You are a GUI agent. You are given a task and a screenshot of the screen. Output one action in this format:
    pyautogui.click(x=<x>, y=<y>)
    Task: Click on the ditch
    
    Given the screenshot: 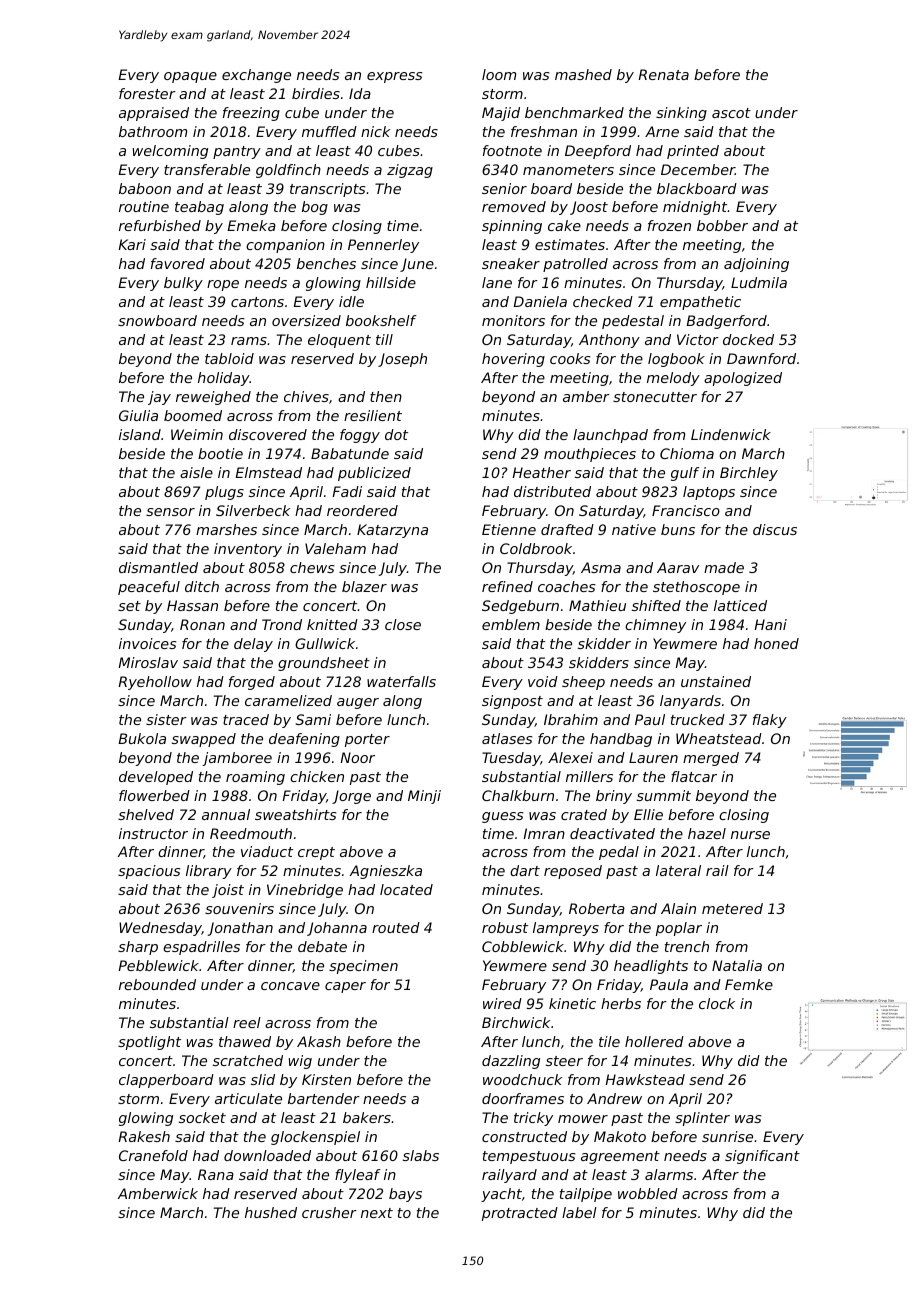 What is the action you would take?
    pyautogui.click(x=202, y=586)
